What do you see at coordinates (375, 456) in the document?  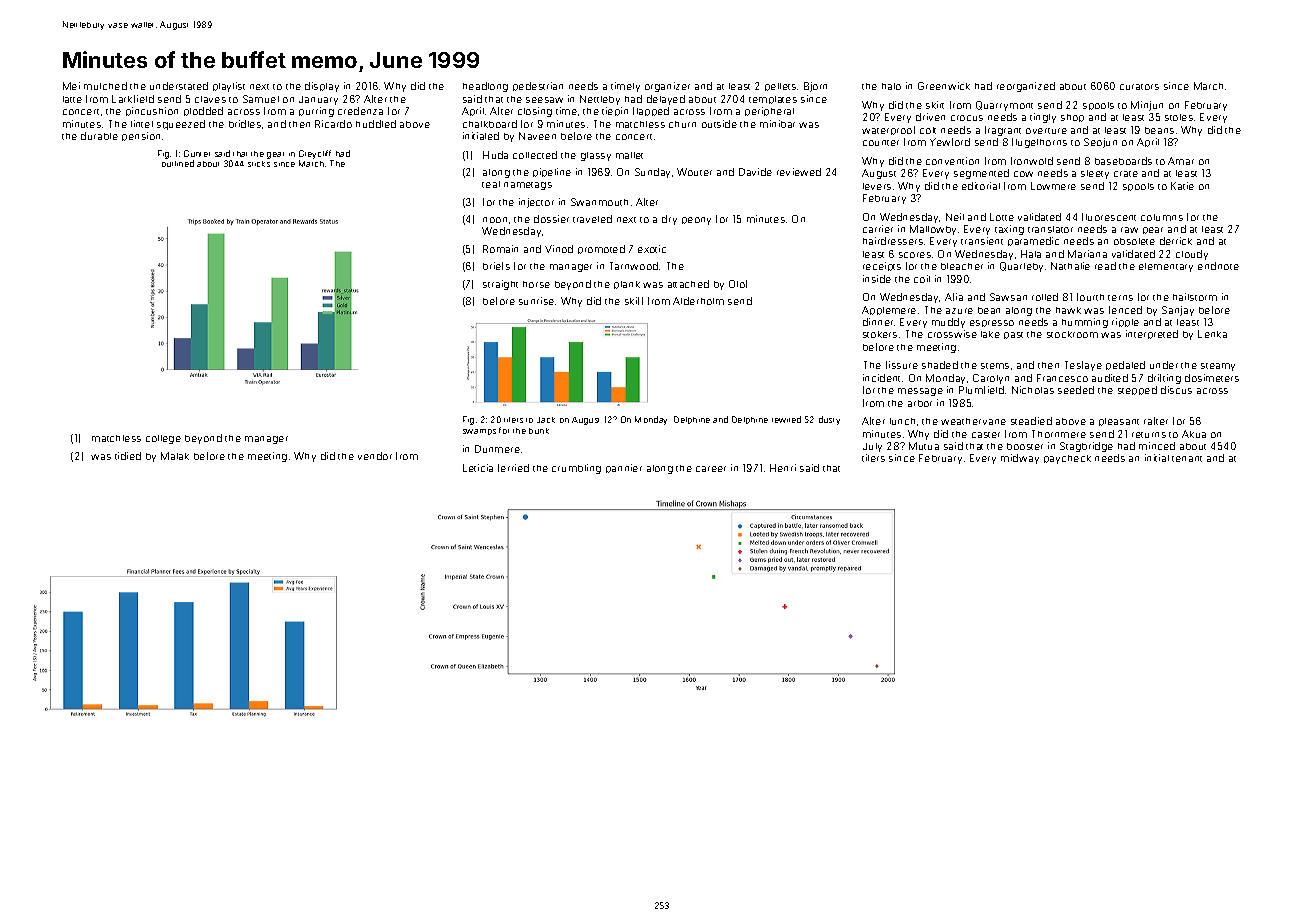 I see `vendor` at bounding box center [375, 456].
